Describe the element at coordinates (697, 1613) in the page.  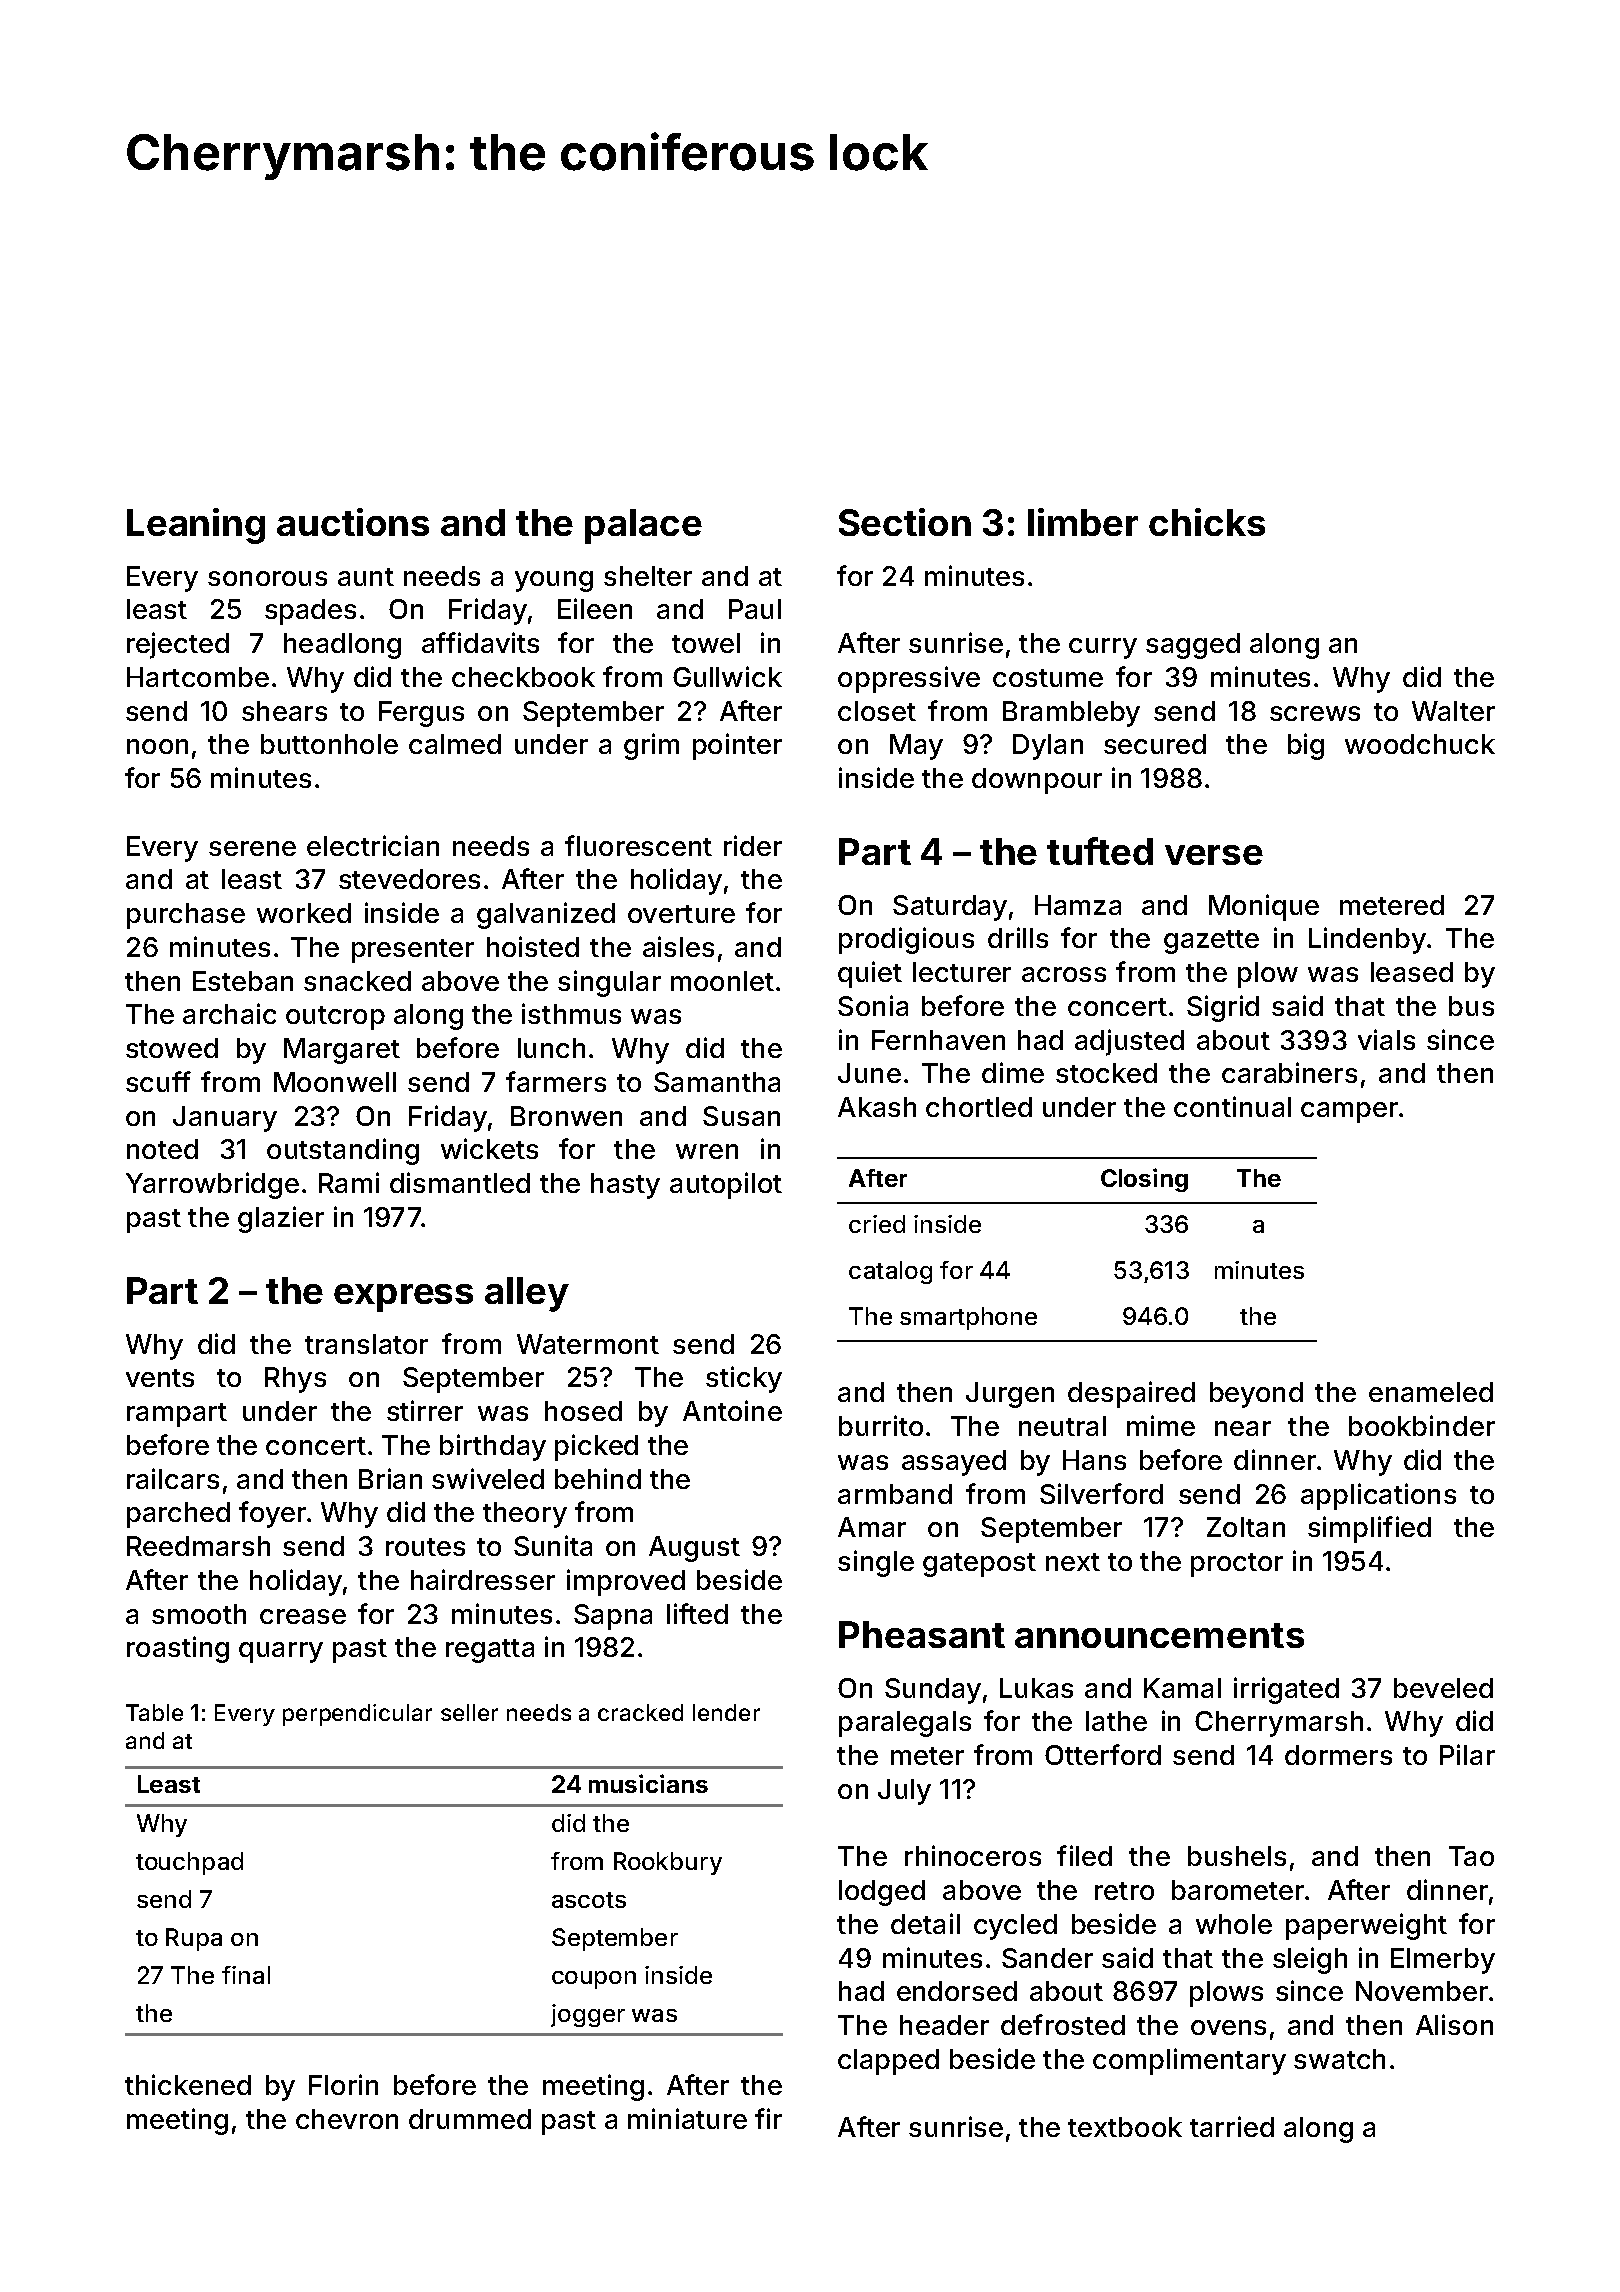
I see `lifted` at that location.
